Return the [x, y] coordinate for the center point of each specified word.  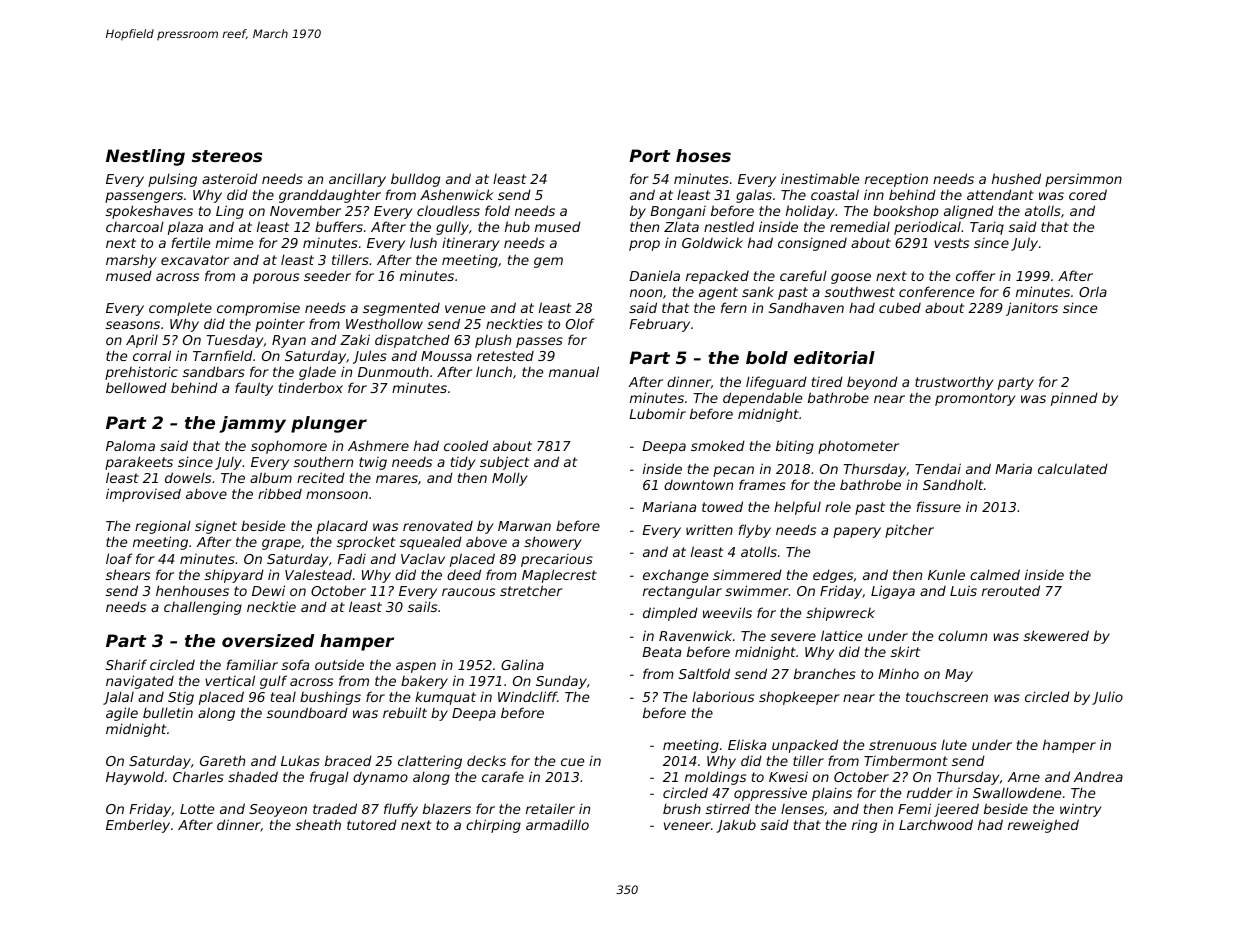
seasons [133, 325]
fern [734, 307]
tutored [372, 824]
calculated [1073, 468]
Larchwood [936, 824]
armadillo [557, 824]
